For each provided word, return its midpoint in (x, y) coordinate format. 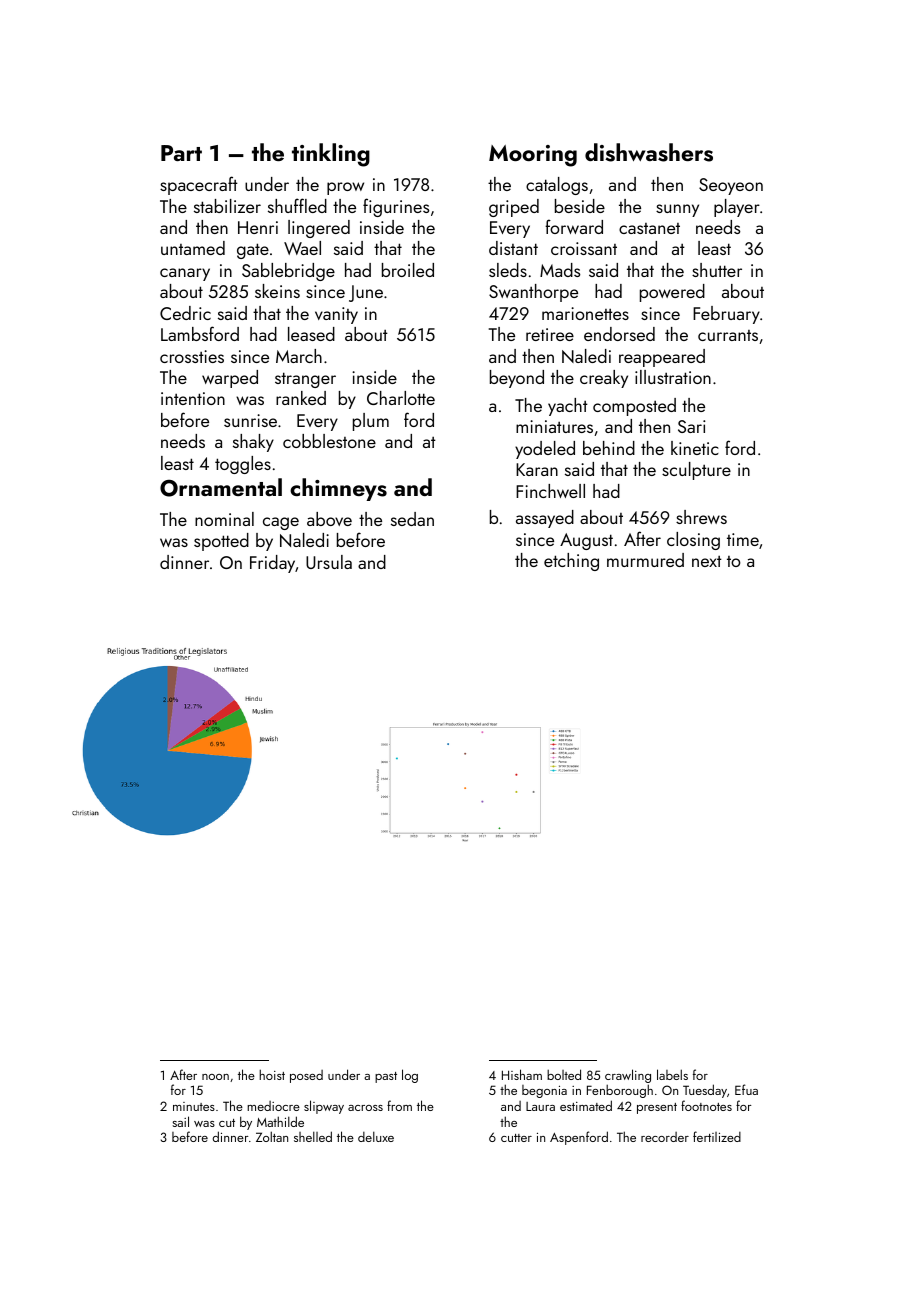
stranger (305, 380)
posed (306, 1076)
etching (571, 562)
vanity (336, 315)
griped (514, 208)
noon (215, 1077)
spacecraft (199, 185)
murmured (645, 560)
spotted (221, 542)
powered (672, 293)
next (707, 561)
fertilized (717, 1136)
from (399, 1105)
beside (580, 206)
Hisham (522, 1074)
